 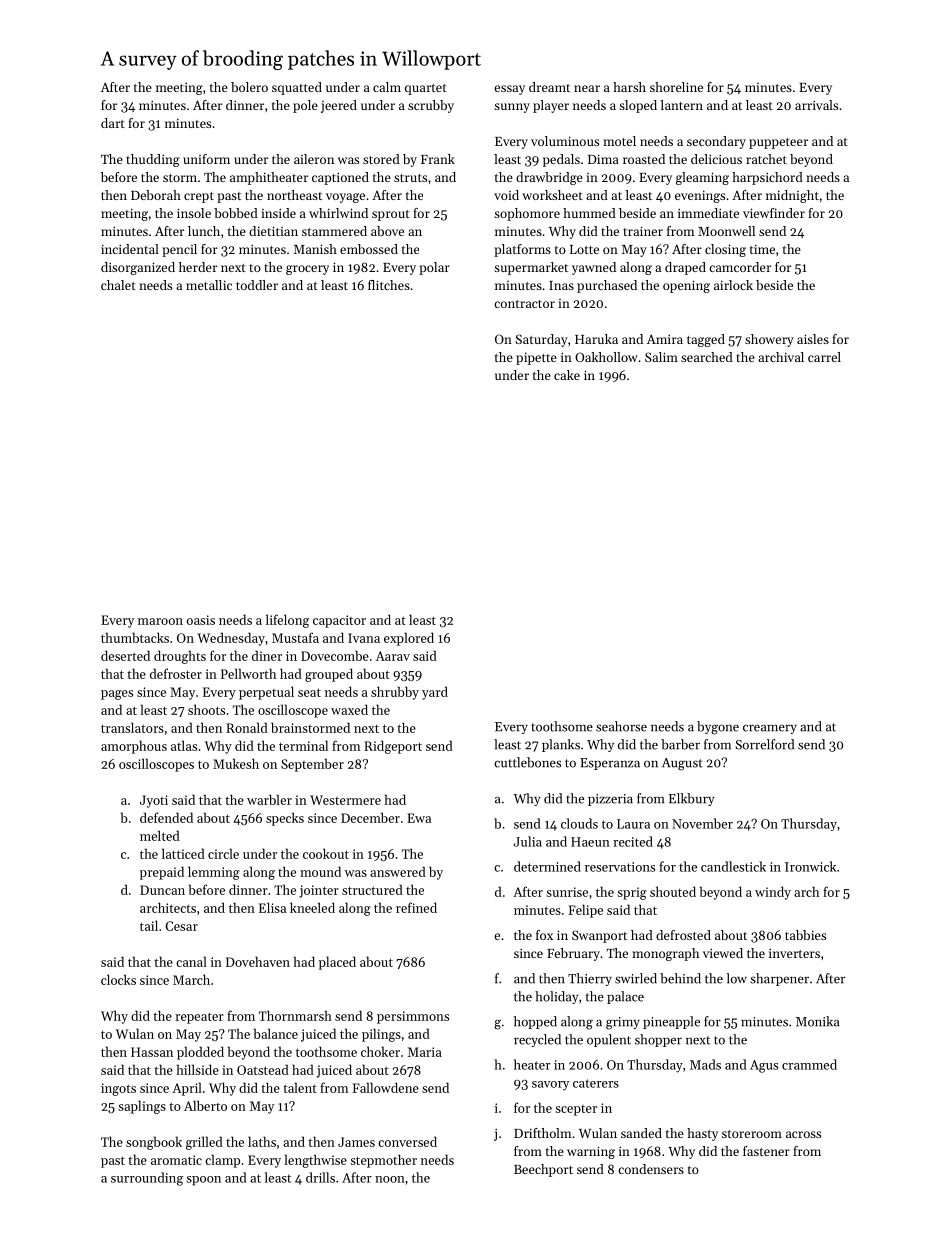 I want to click on lifelong, so click(x=287, y=621).
